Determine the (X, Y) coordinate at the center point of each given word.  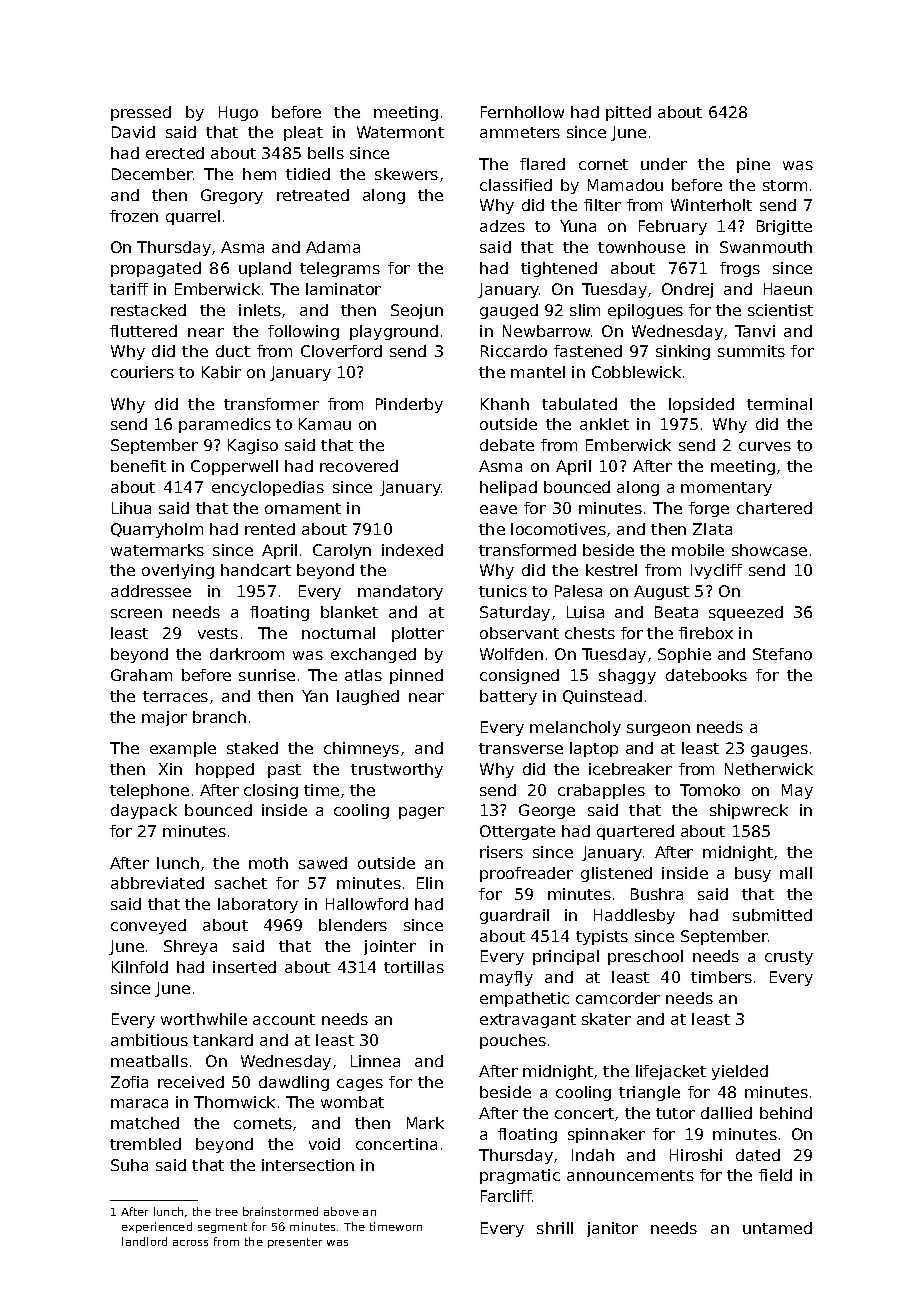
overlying (178, 571)
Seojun (417, 311)
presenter (295, 1243)
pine (753, 165)
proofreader (526, 874)
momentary (726, 489)
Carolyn (342, 551)
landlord (144, 1241)
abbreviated (157, 883)
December (152, 174)
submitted (772, 915)
